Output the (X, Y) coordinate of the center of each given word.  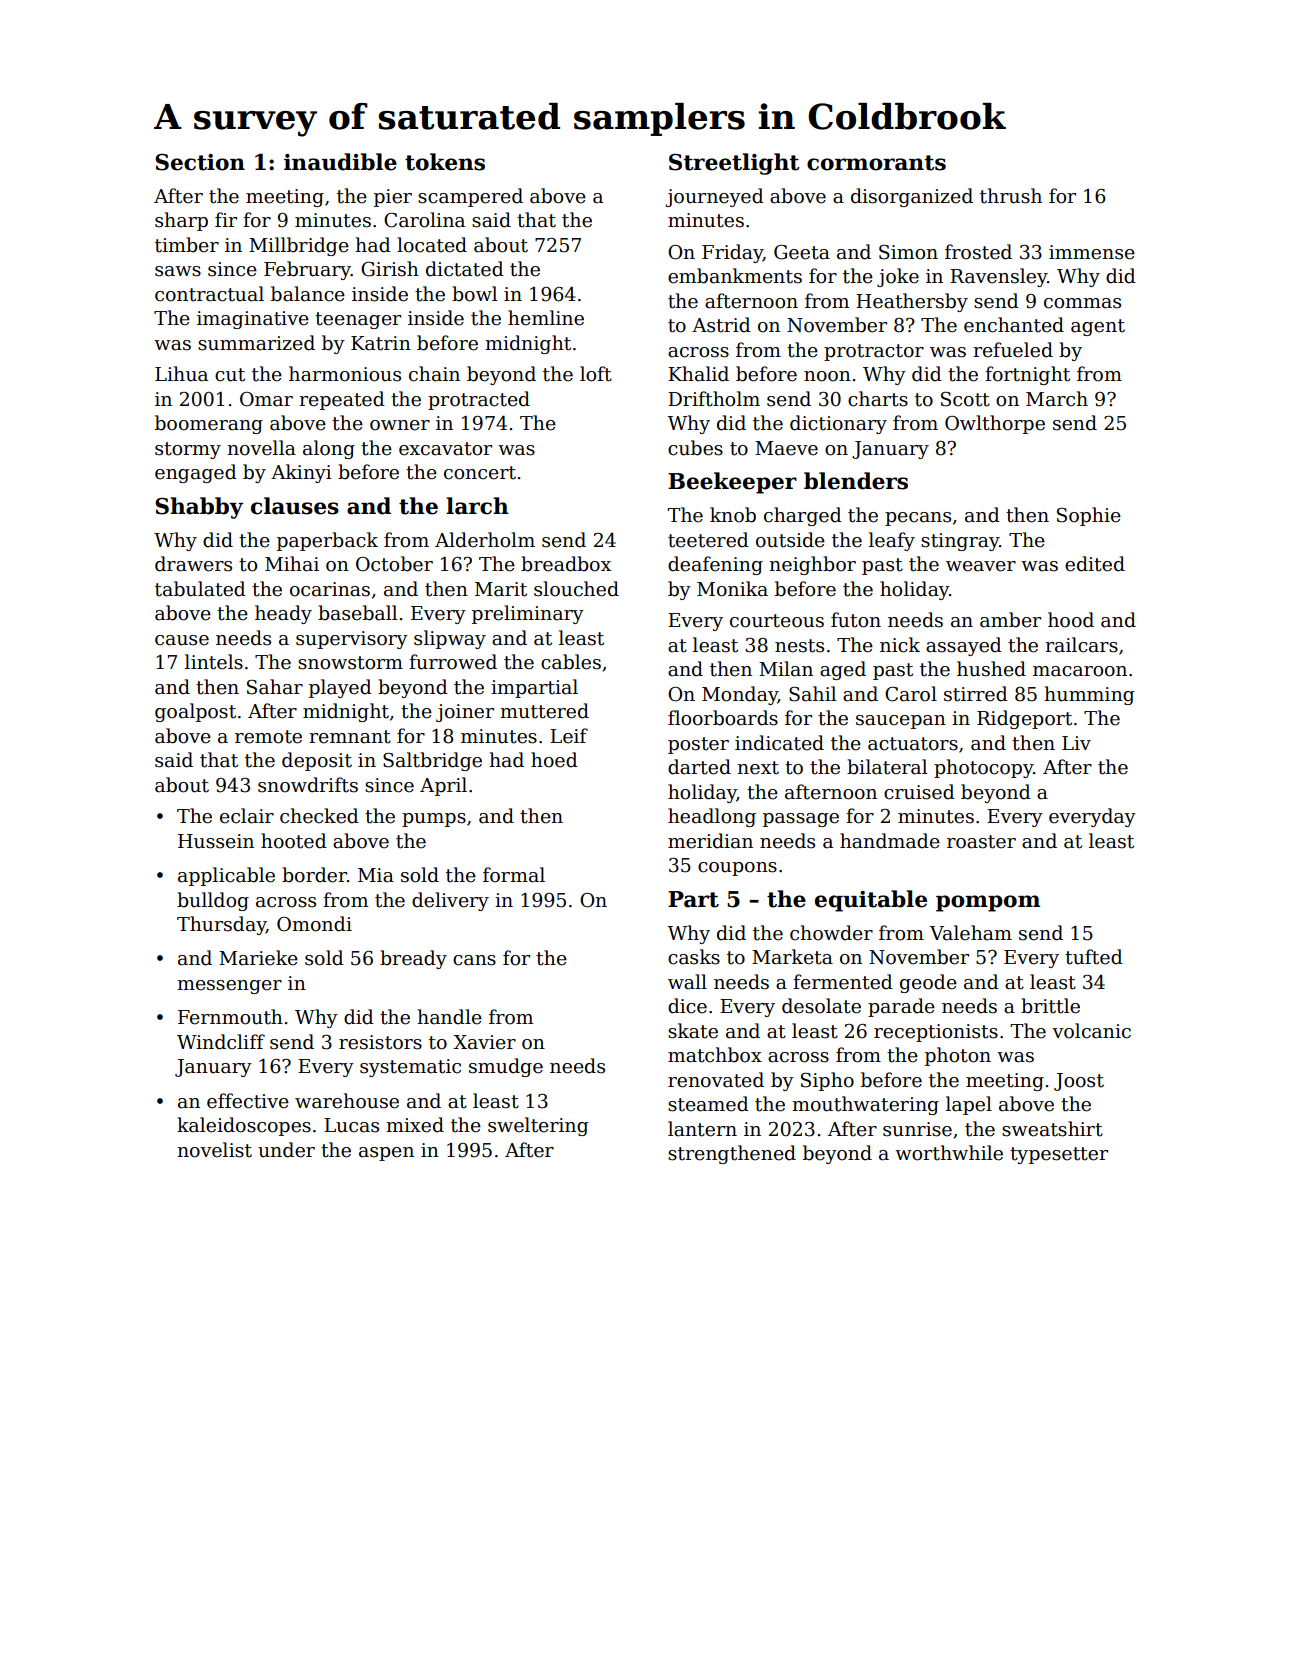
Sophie (1089, 516)
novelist (214, 1150)
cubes (695, 448)
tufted (1094, 957)
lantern (702, 1129)
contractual (209, 294)
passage (801, 820)
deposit (317, 761)
